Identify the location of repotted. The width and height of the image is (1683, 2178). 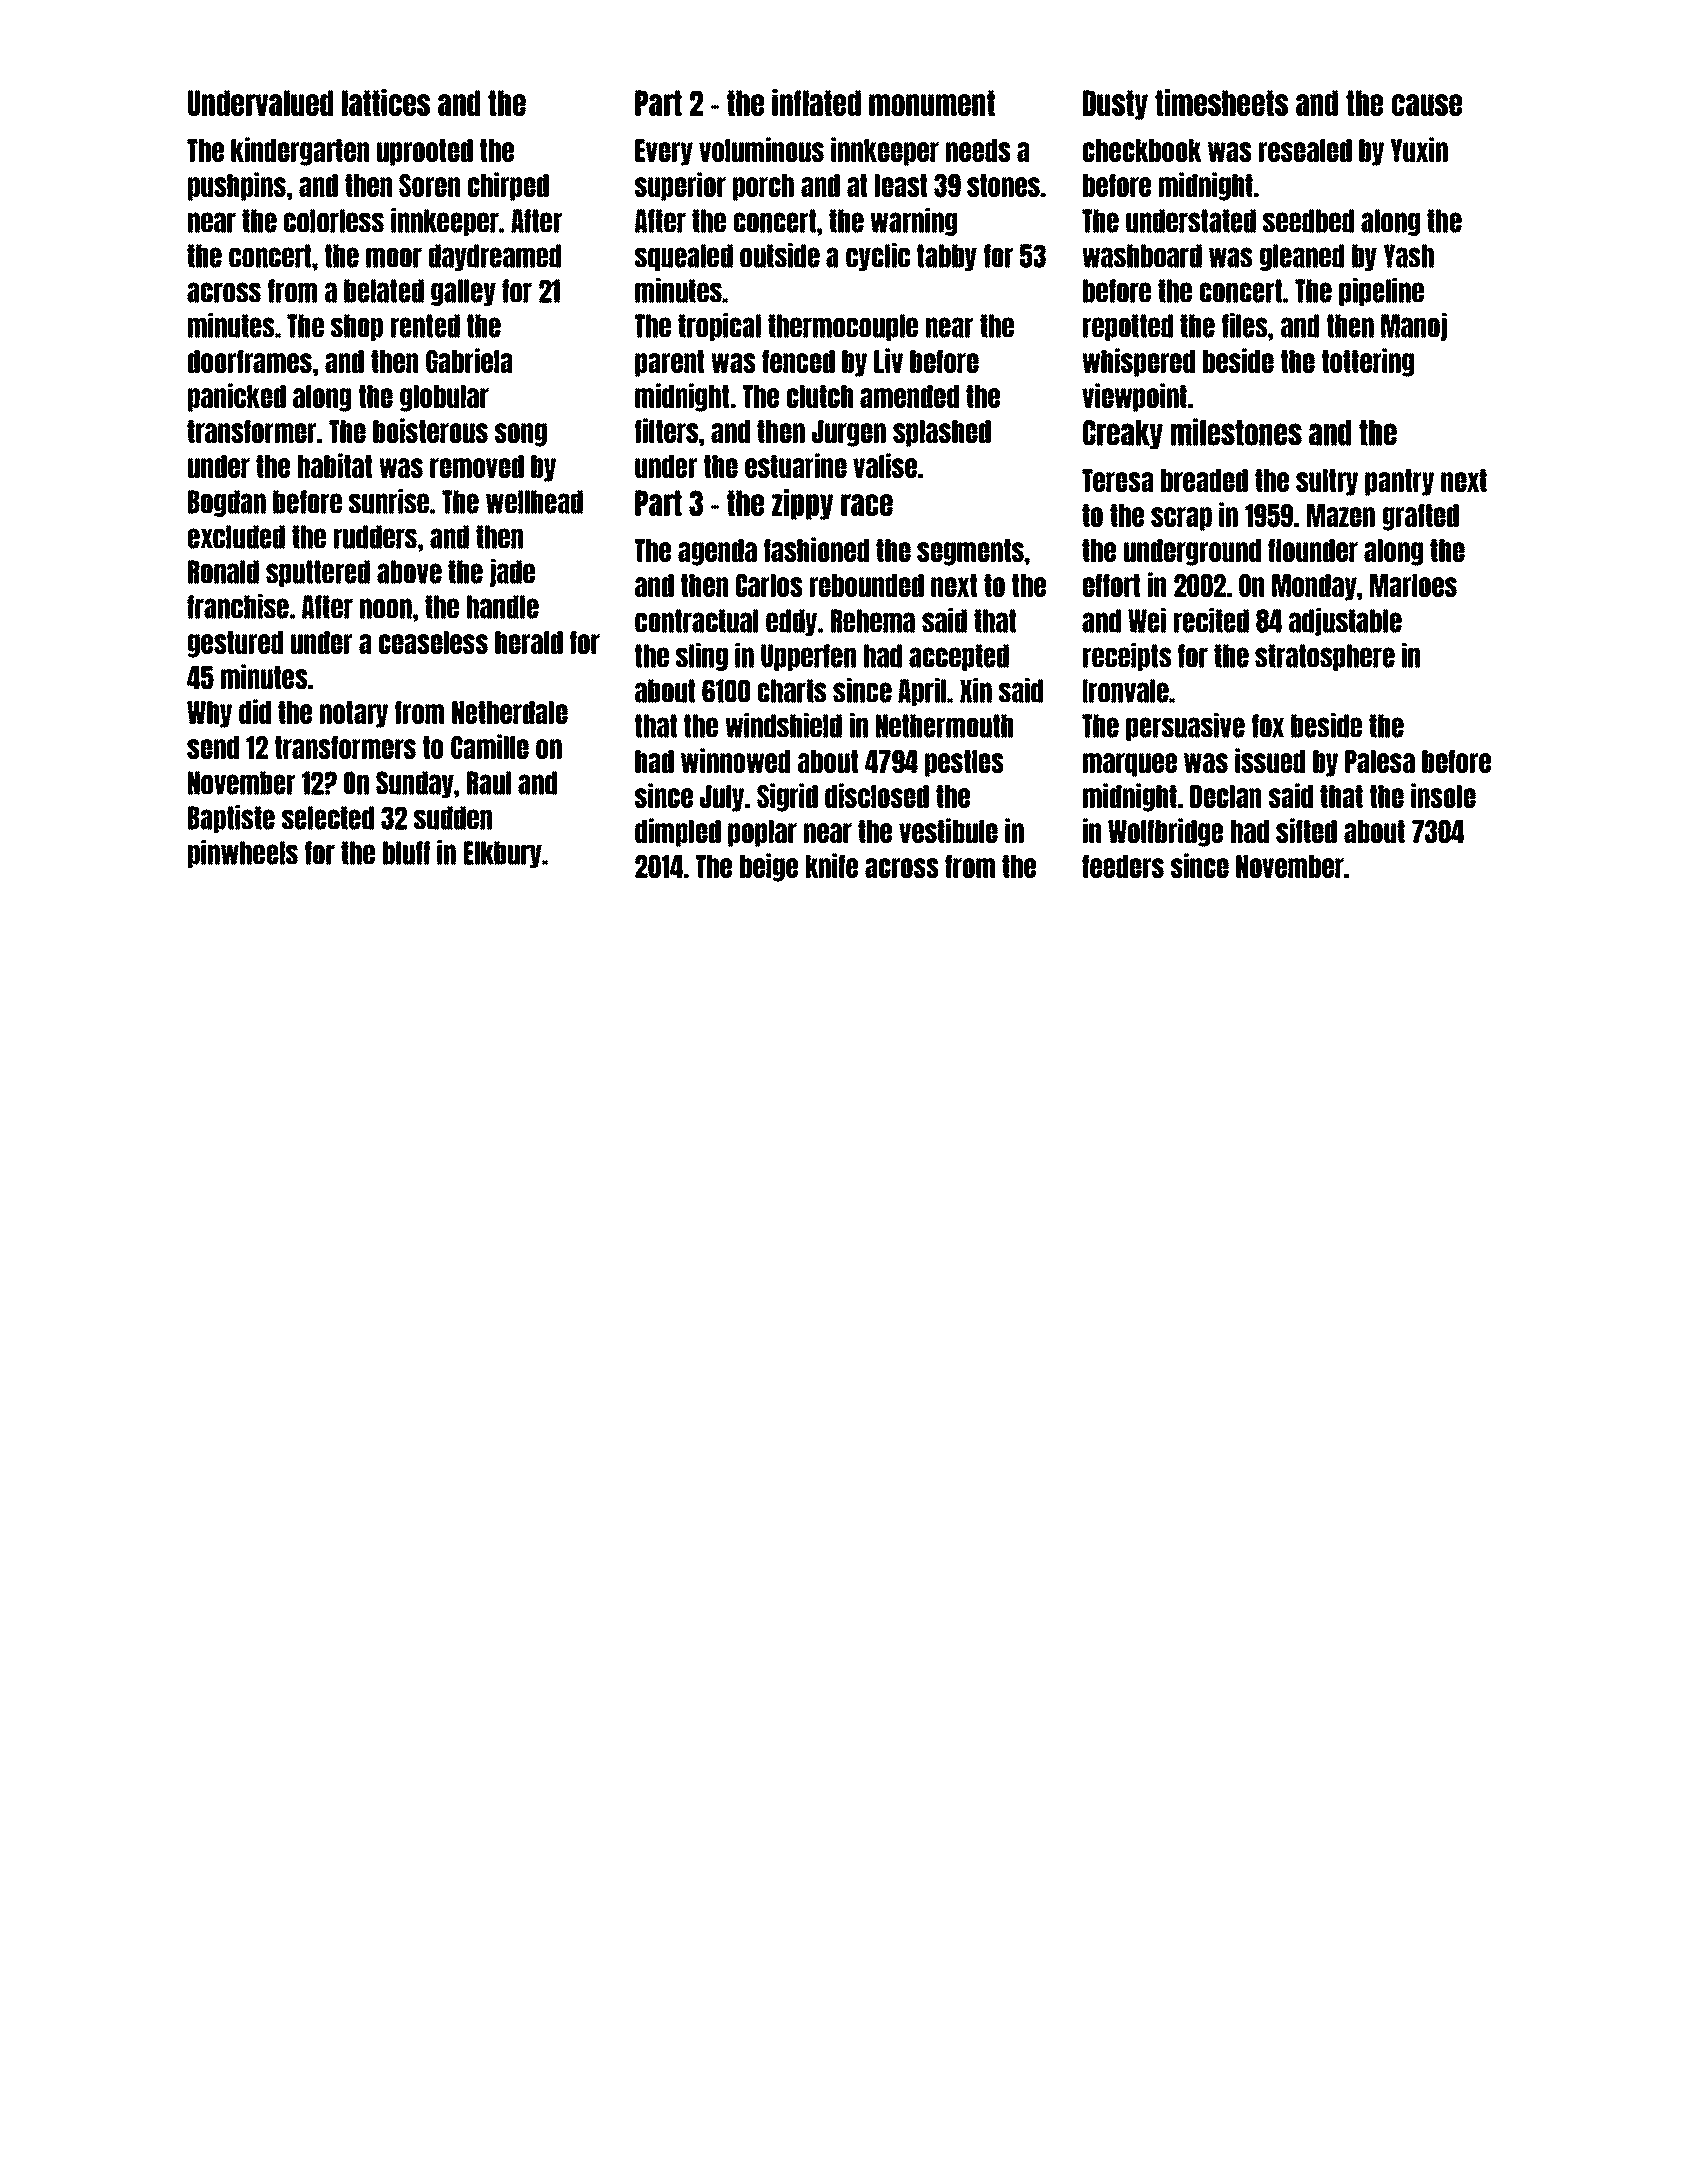
(1128, 327).
